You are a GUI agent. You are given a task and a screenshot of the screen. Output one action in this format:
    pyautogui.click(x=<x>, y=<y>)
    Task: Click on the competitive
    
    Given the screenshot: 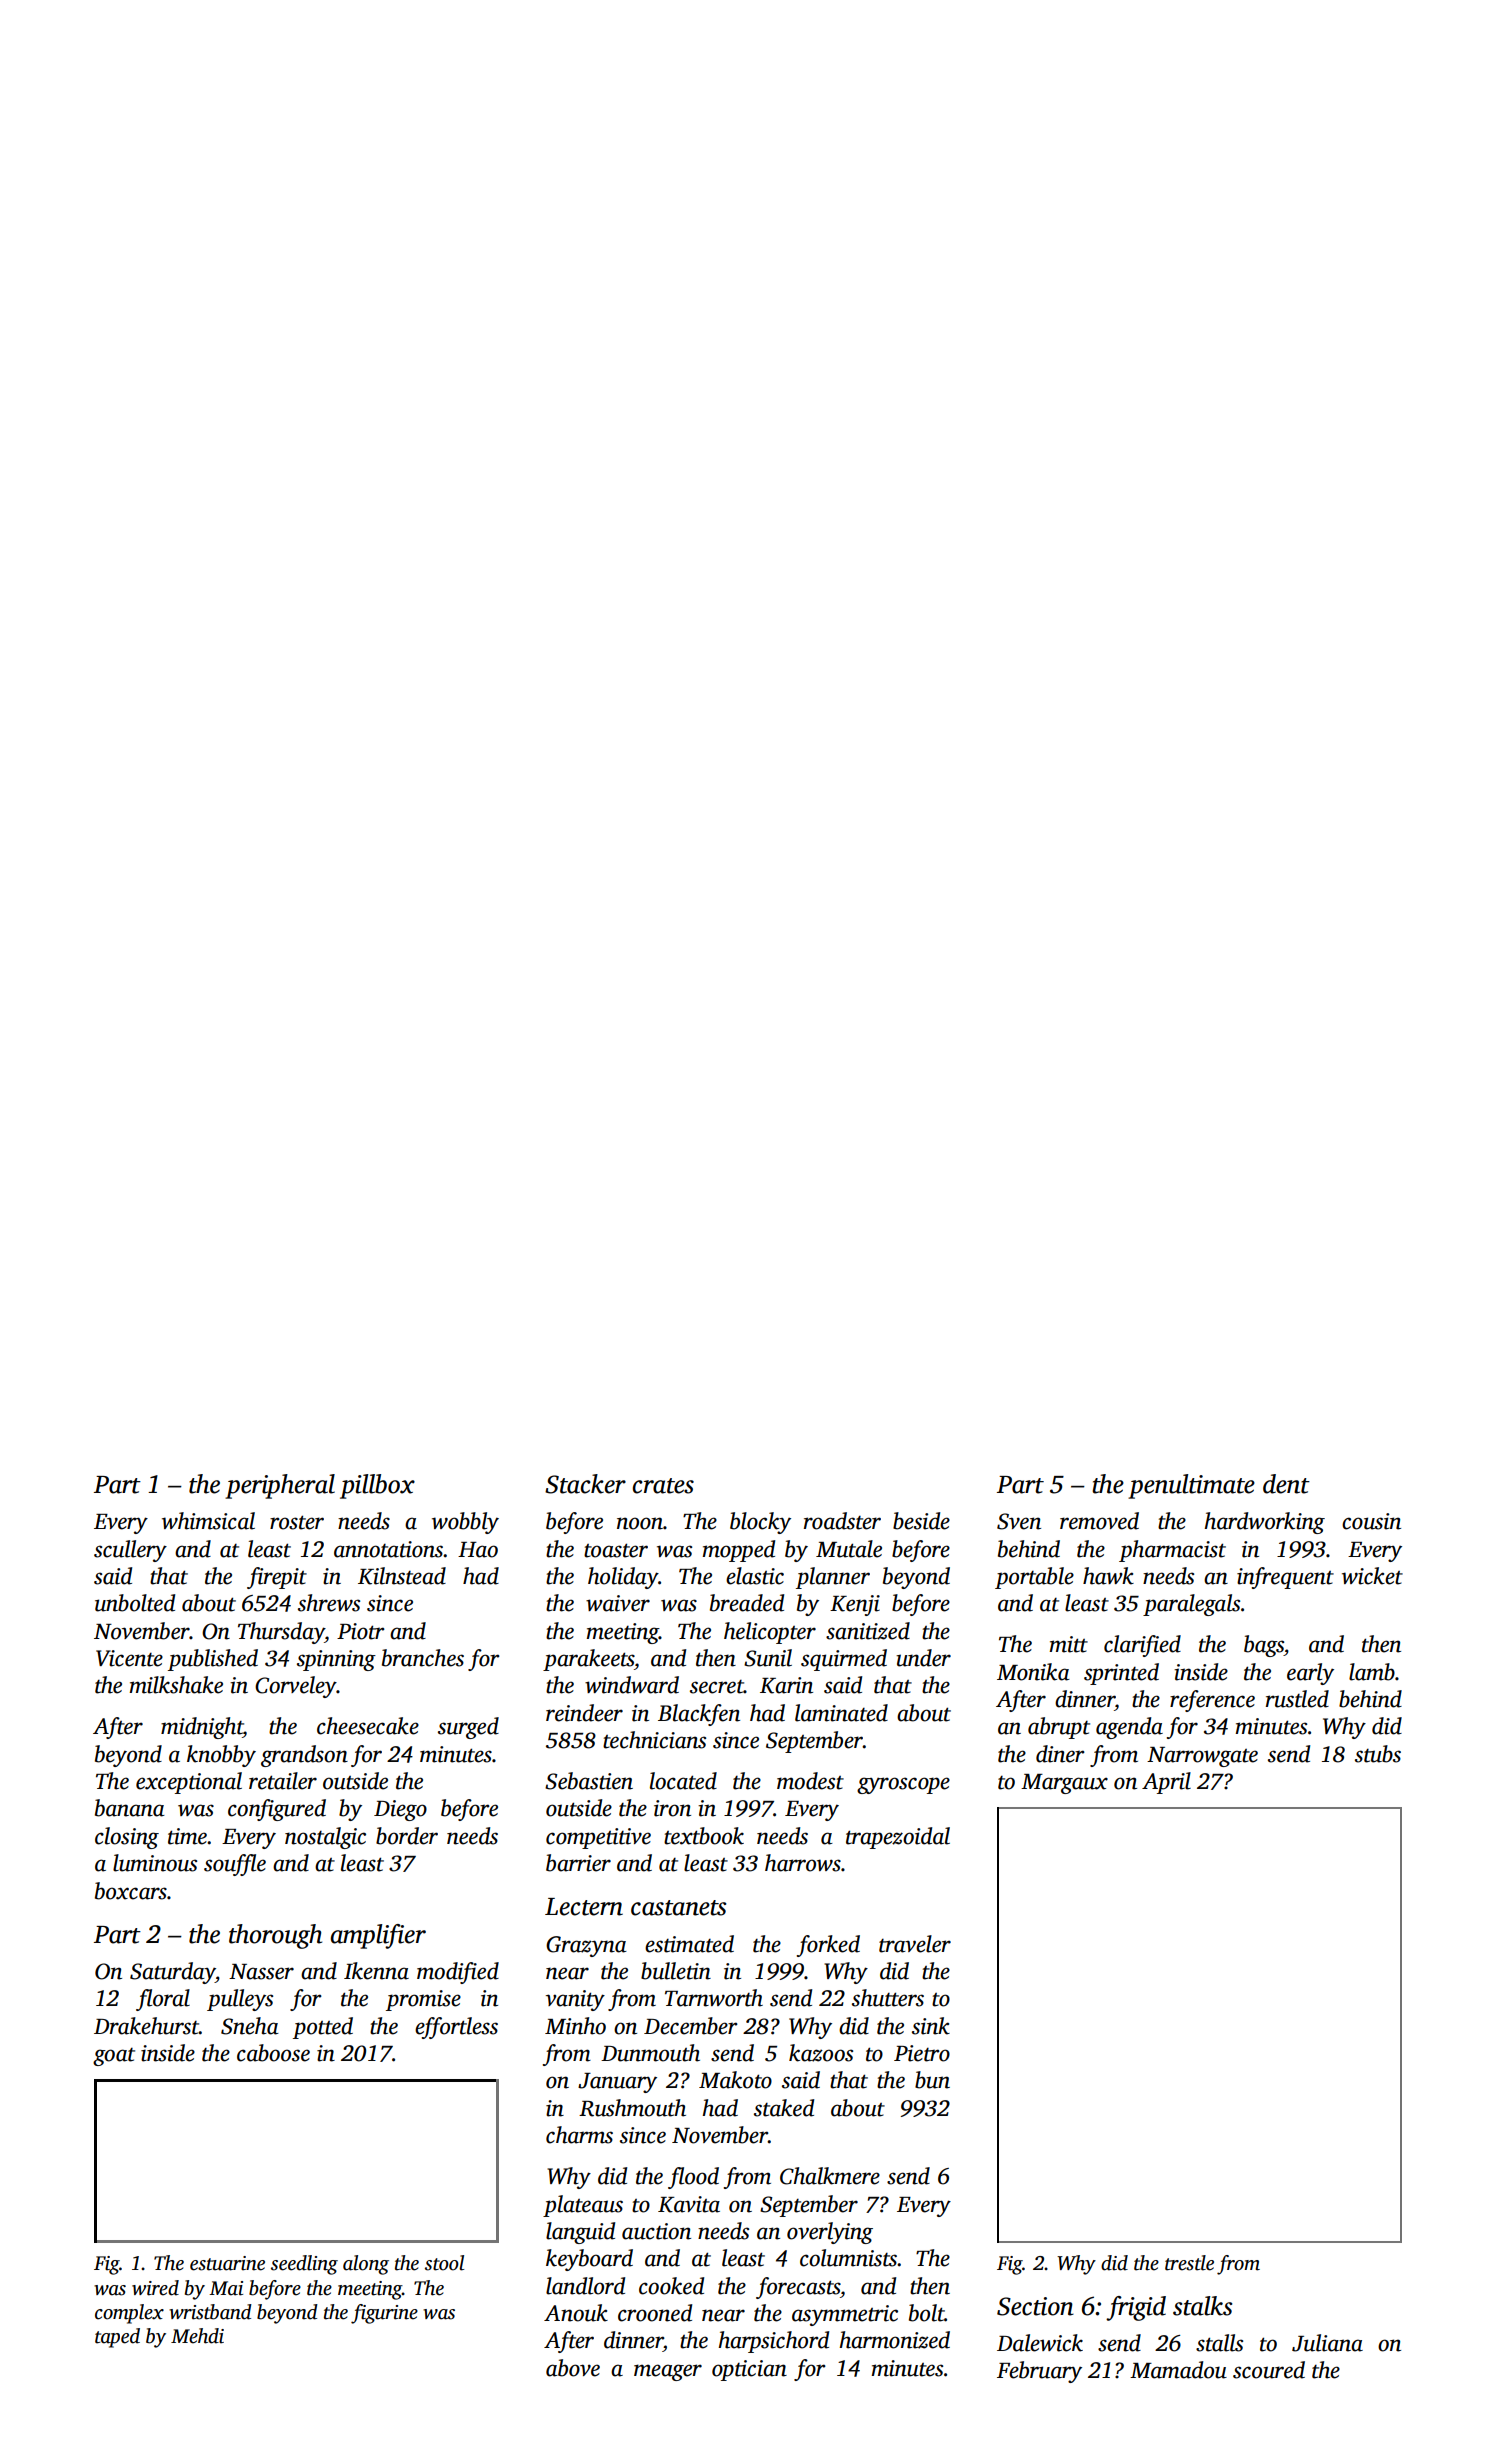 What is the action you would take?
    pyautogui.click(x=598, y=1838)
